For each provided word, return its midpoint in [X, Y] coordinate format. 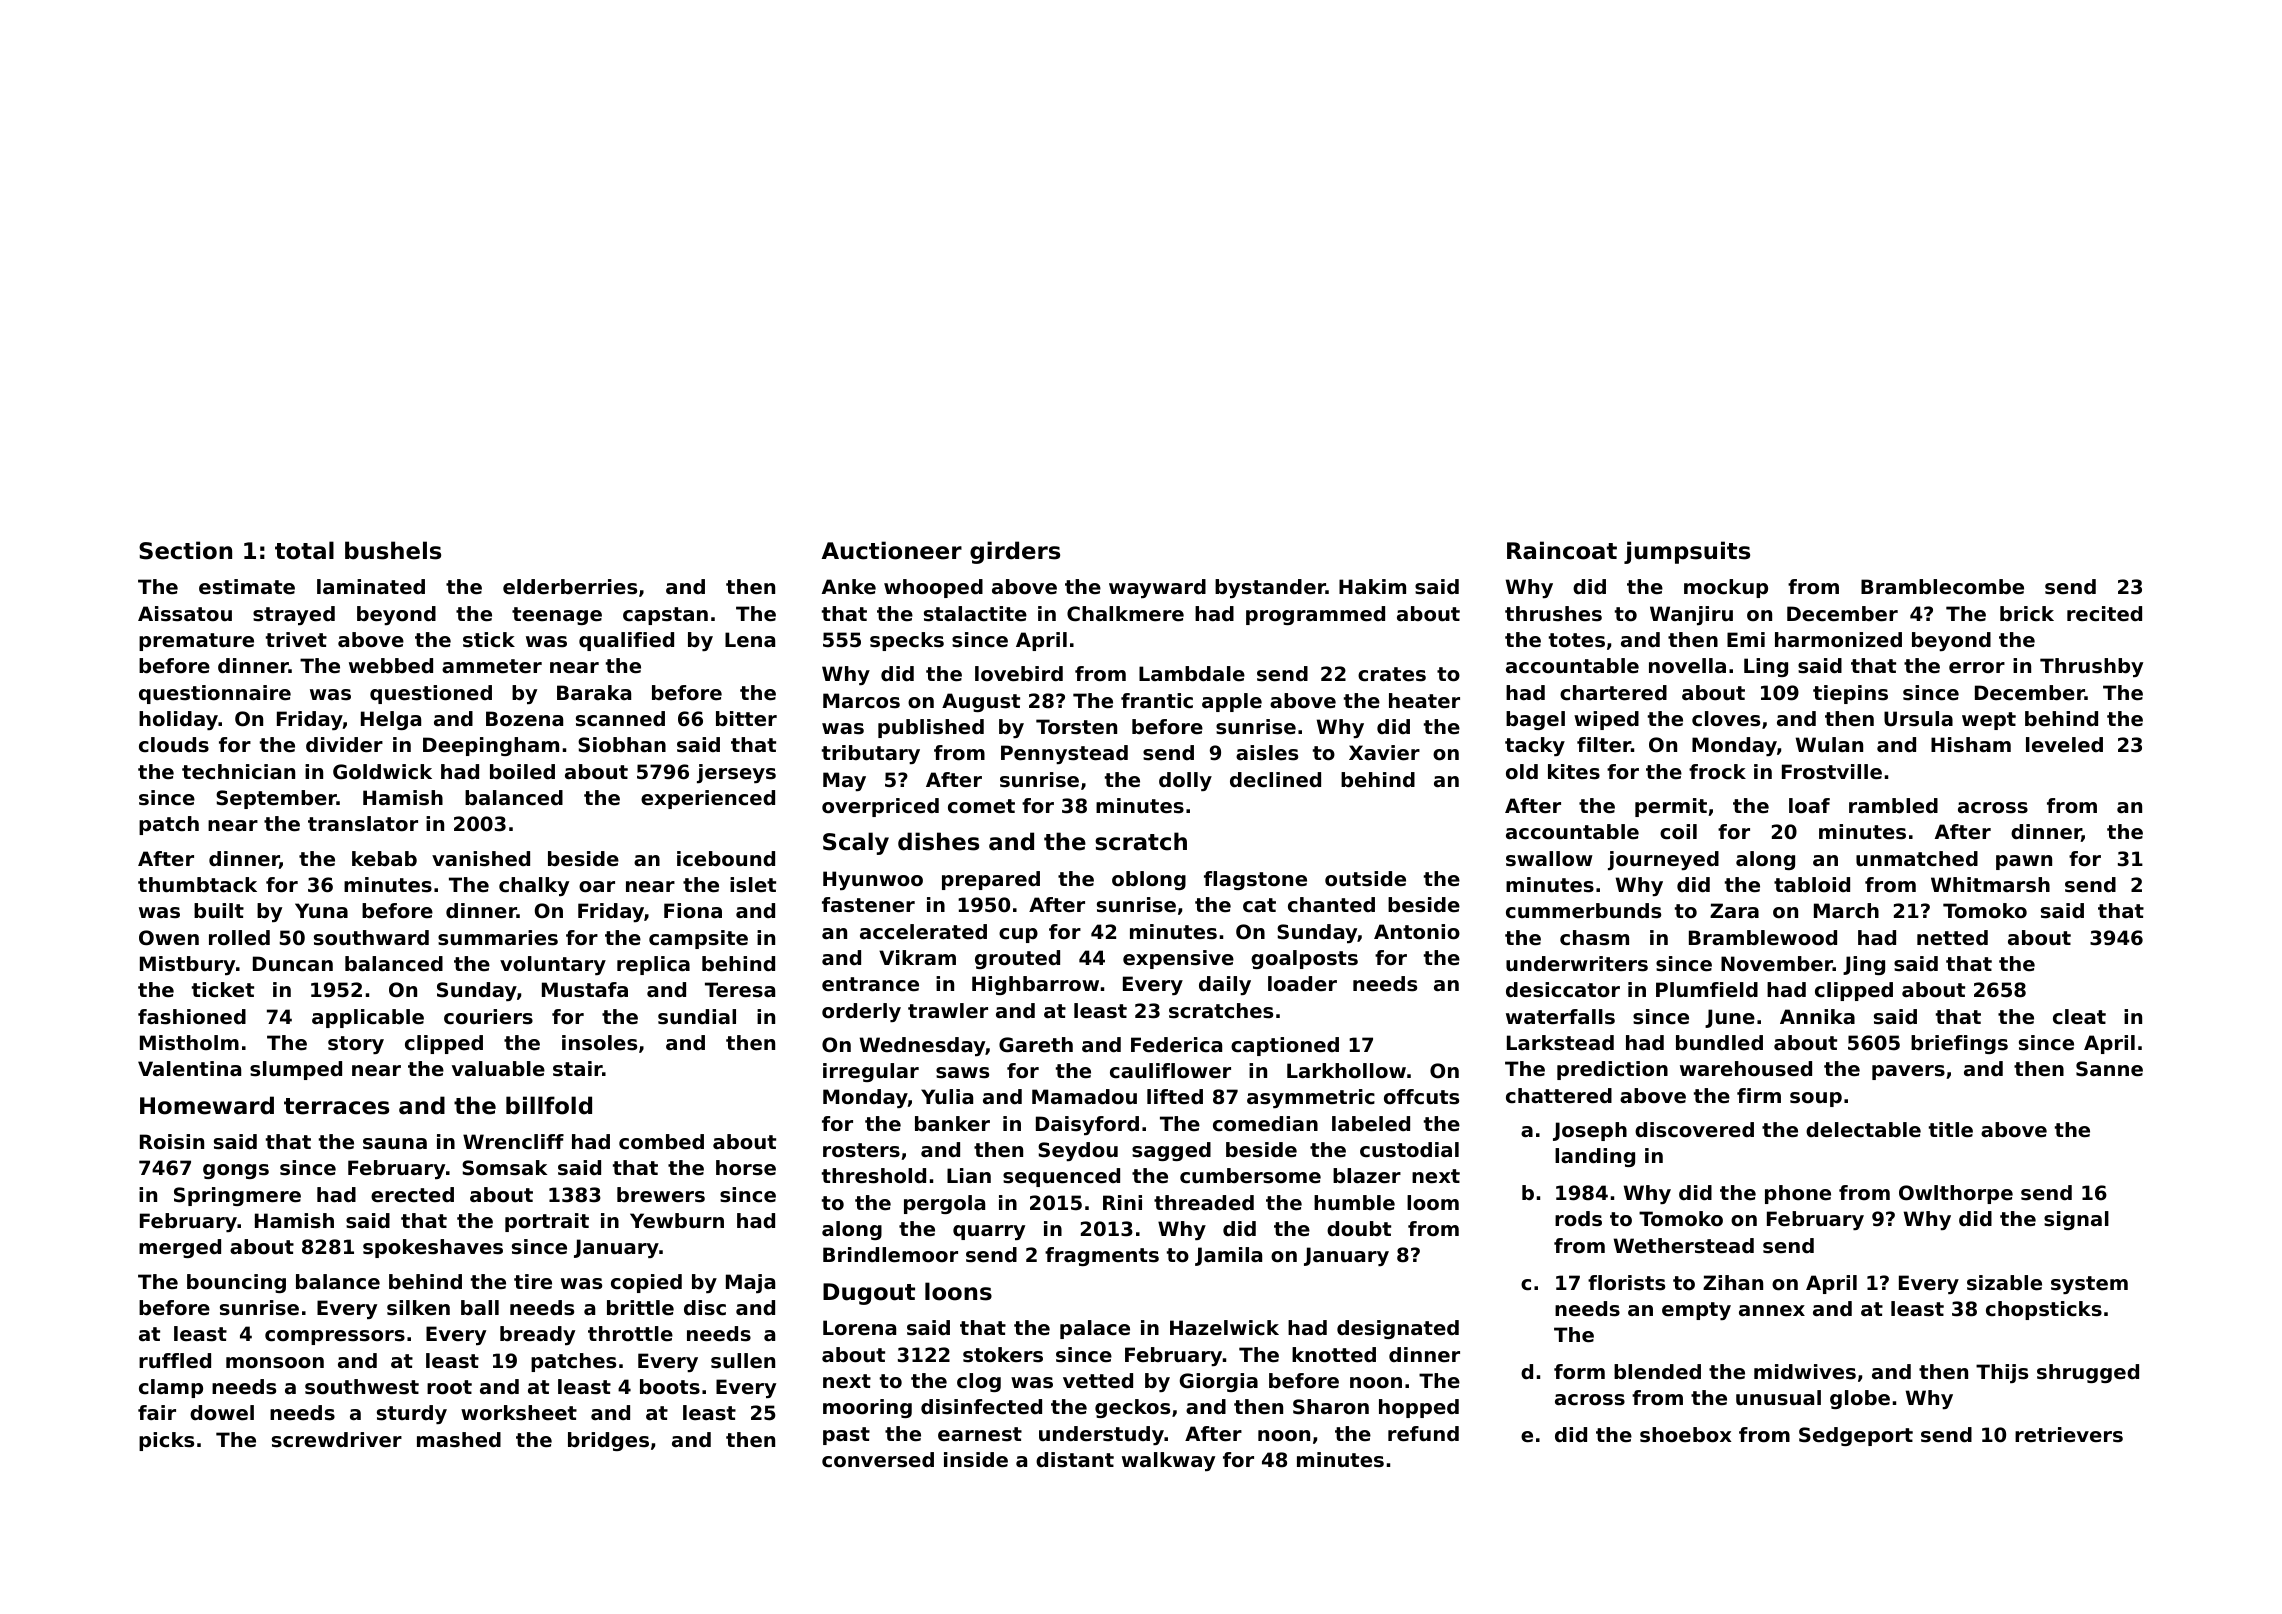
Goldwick [382, 772]
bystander [1270, 588]
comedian [1265, 1124]
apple [1232, 702]
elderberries [570, 587]
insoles [599, 1043]
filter [1604, 745]
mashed [459, 1440]
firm [1759, 1095]
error [1977, 668]
